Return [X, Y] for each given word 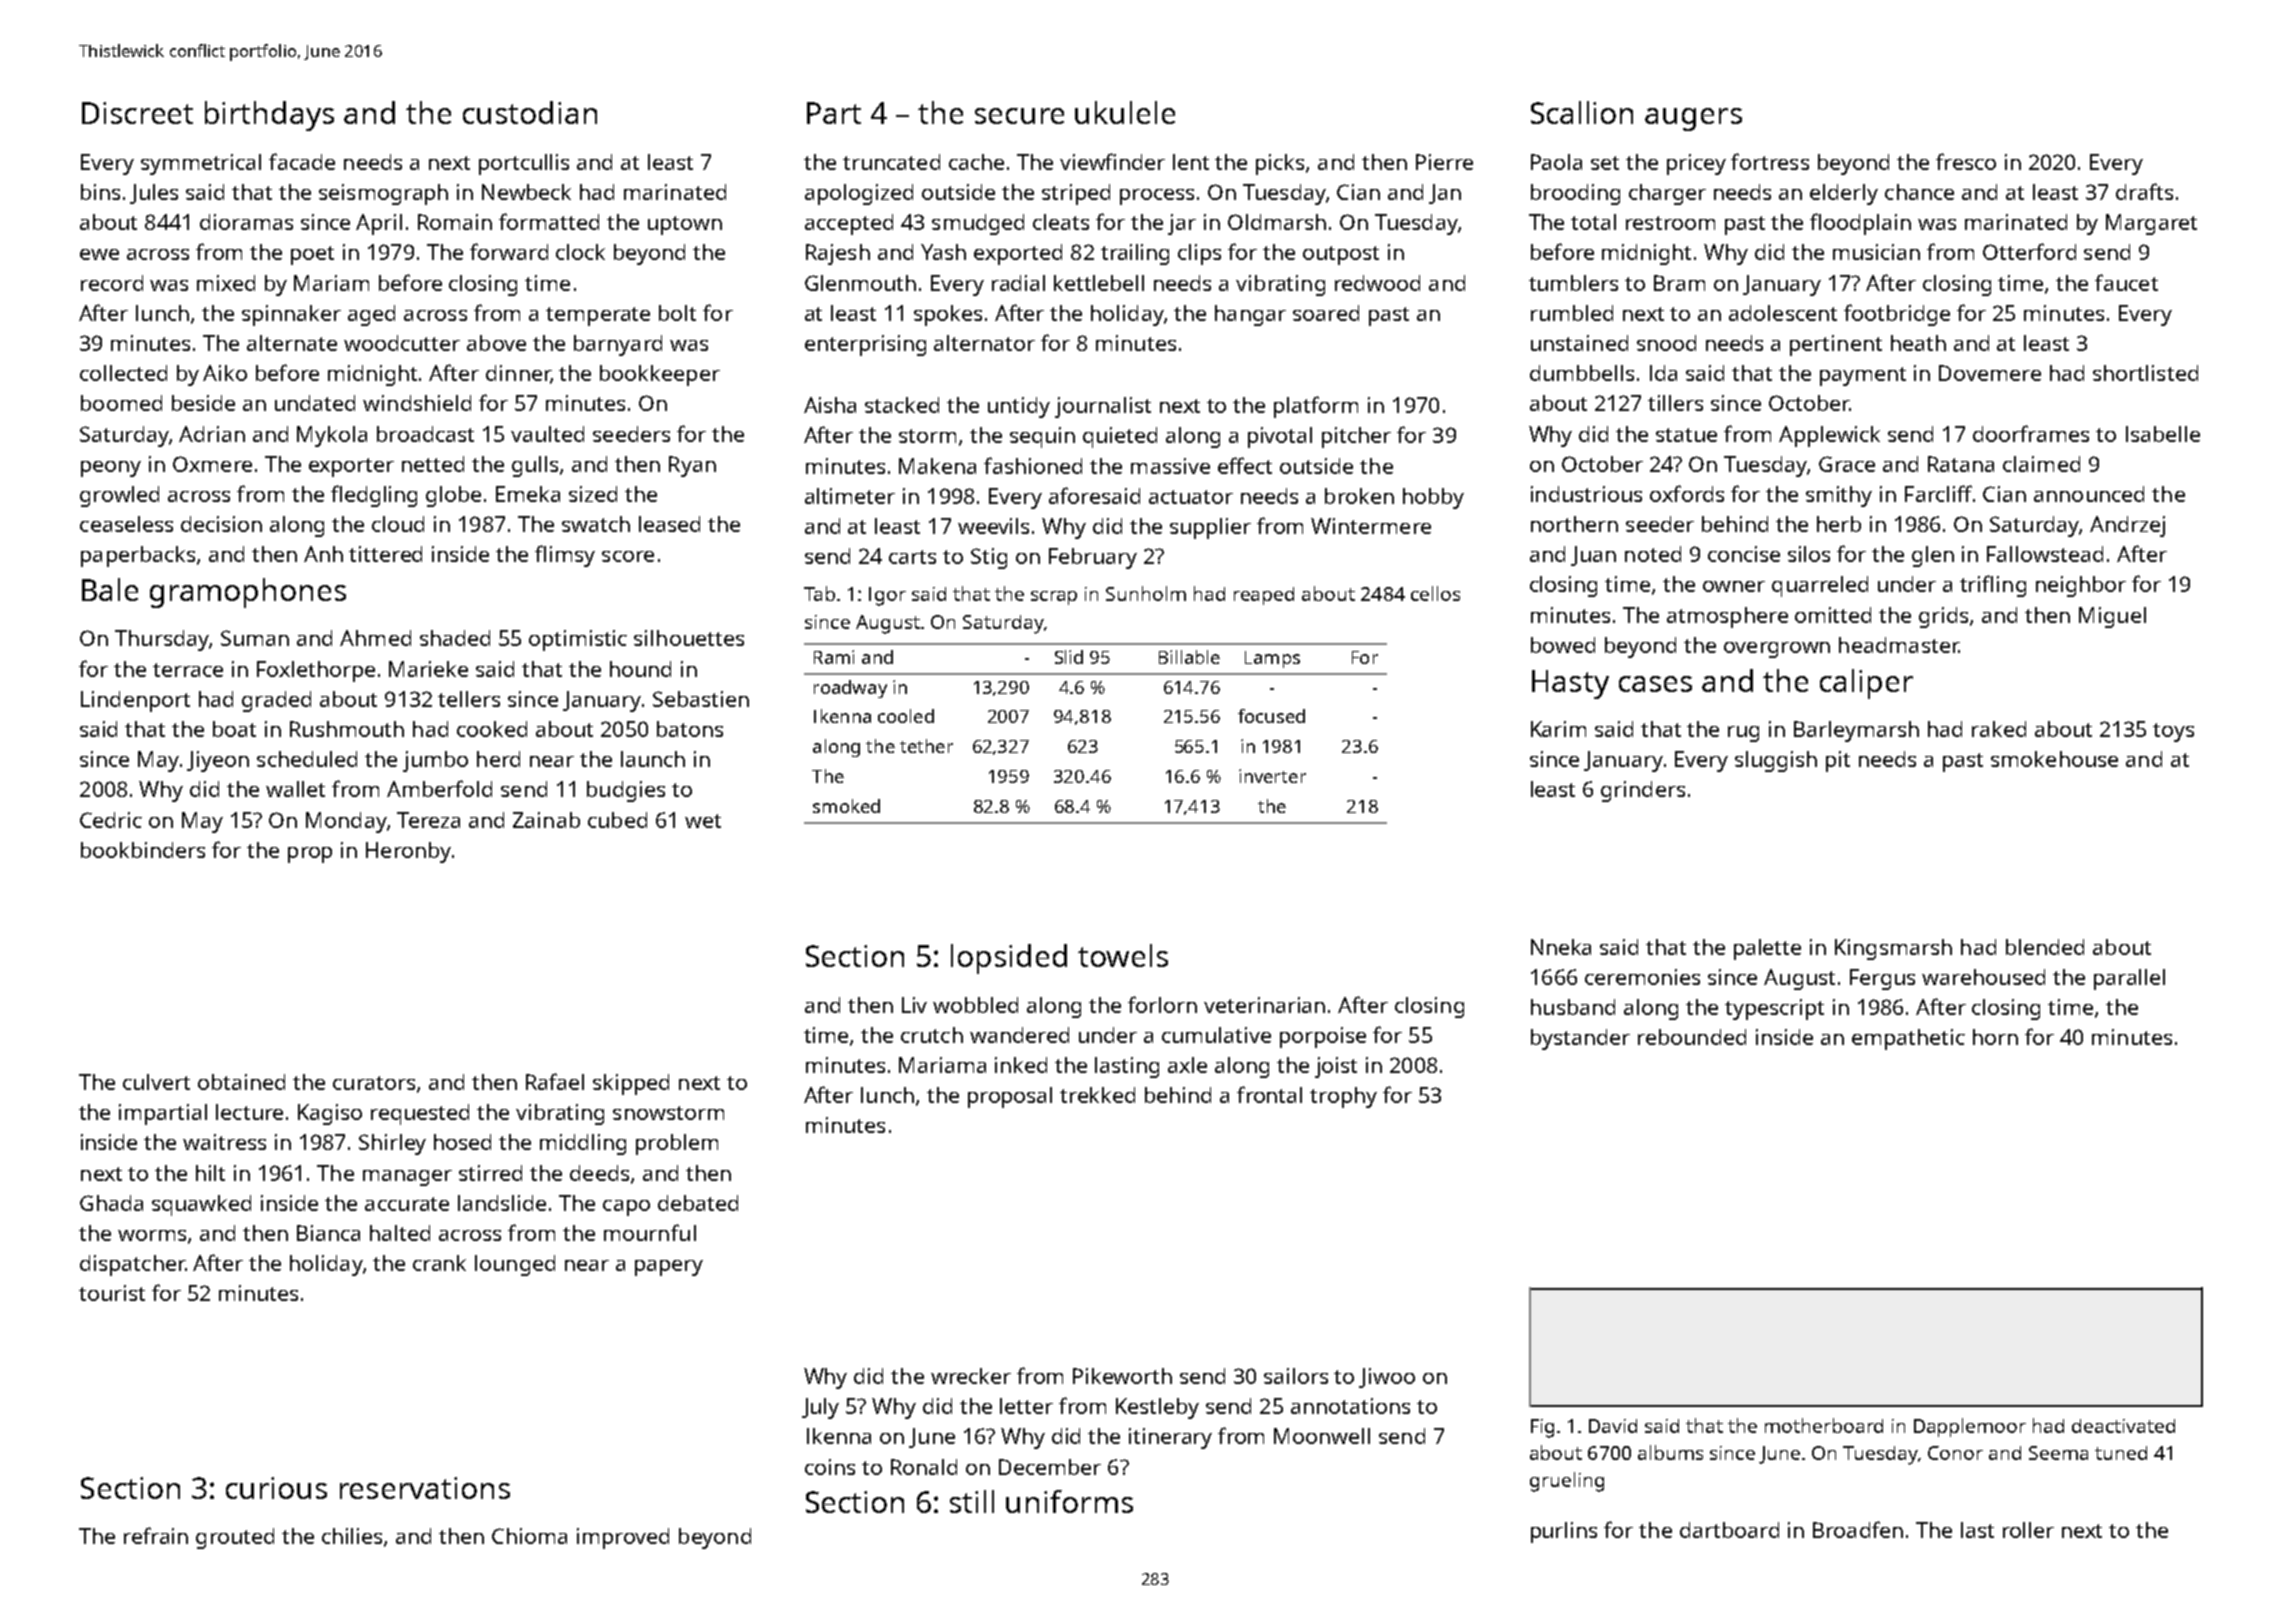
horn [1995, 1037]
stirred [490, 1173]
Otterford [2029, 251]
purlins [1564, 1532]
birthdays [269, 116]
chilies [352, 1536]
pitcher [1356, 437]
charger [1667, 194]
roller [2028, 1530]
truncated [891, 162]
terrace [188, 670]
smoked [846, 806]
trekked [1097, 1095]
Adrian [212, 434]
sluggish [1776, 761]
